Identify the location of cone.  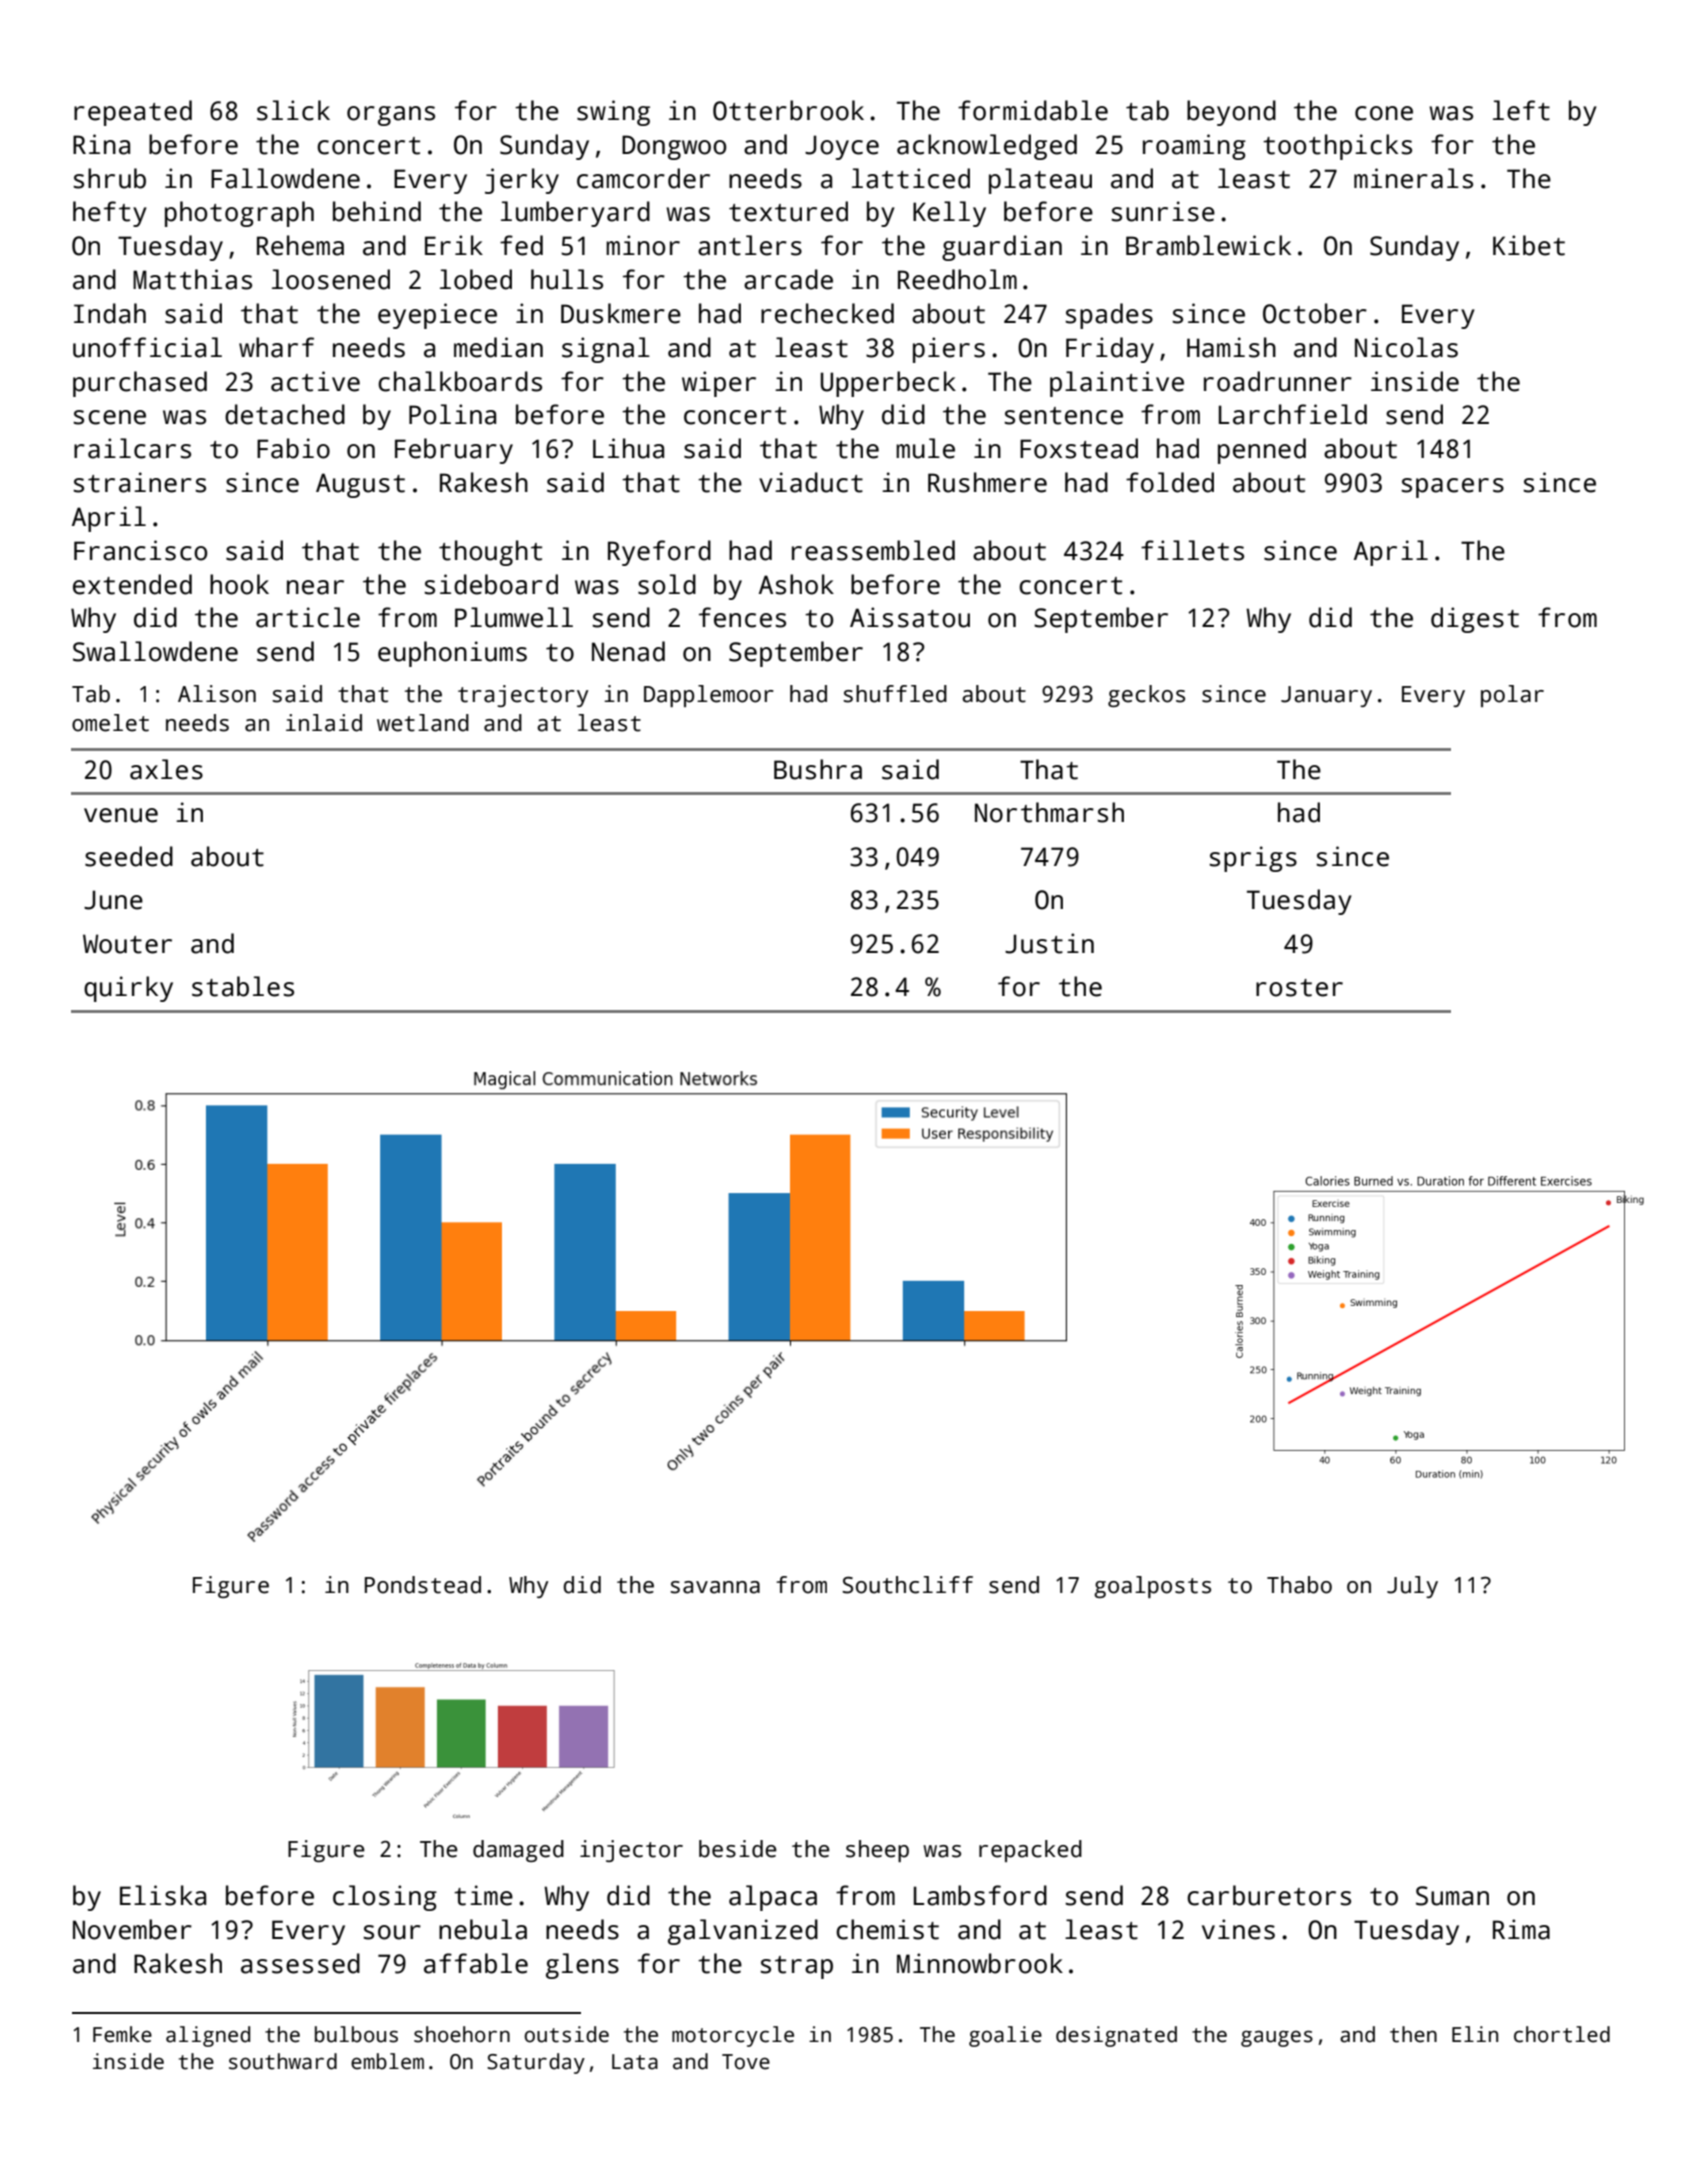
(1384, 113).
